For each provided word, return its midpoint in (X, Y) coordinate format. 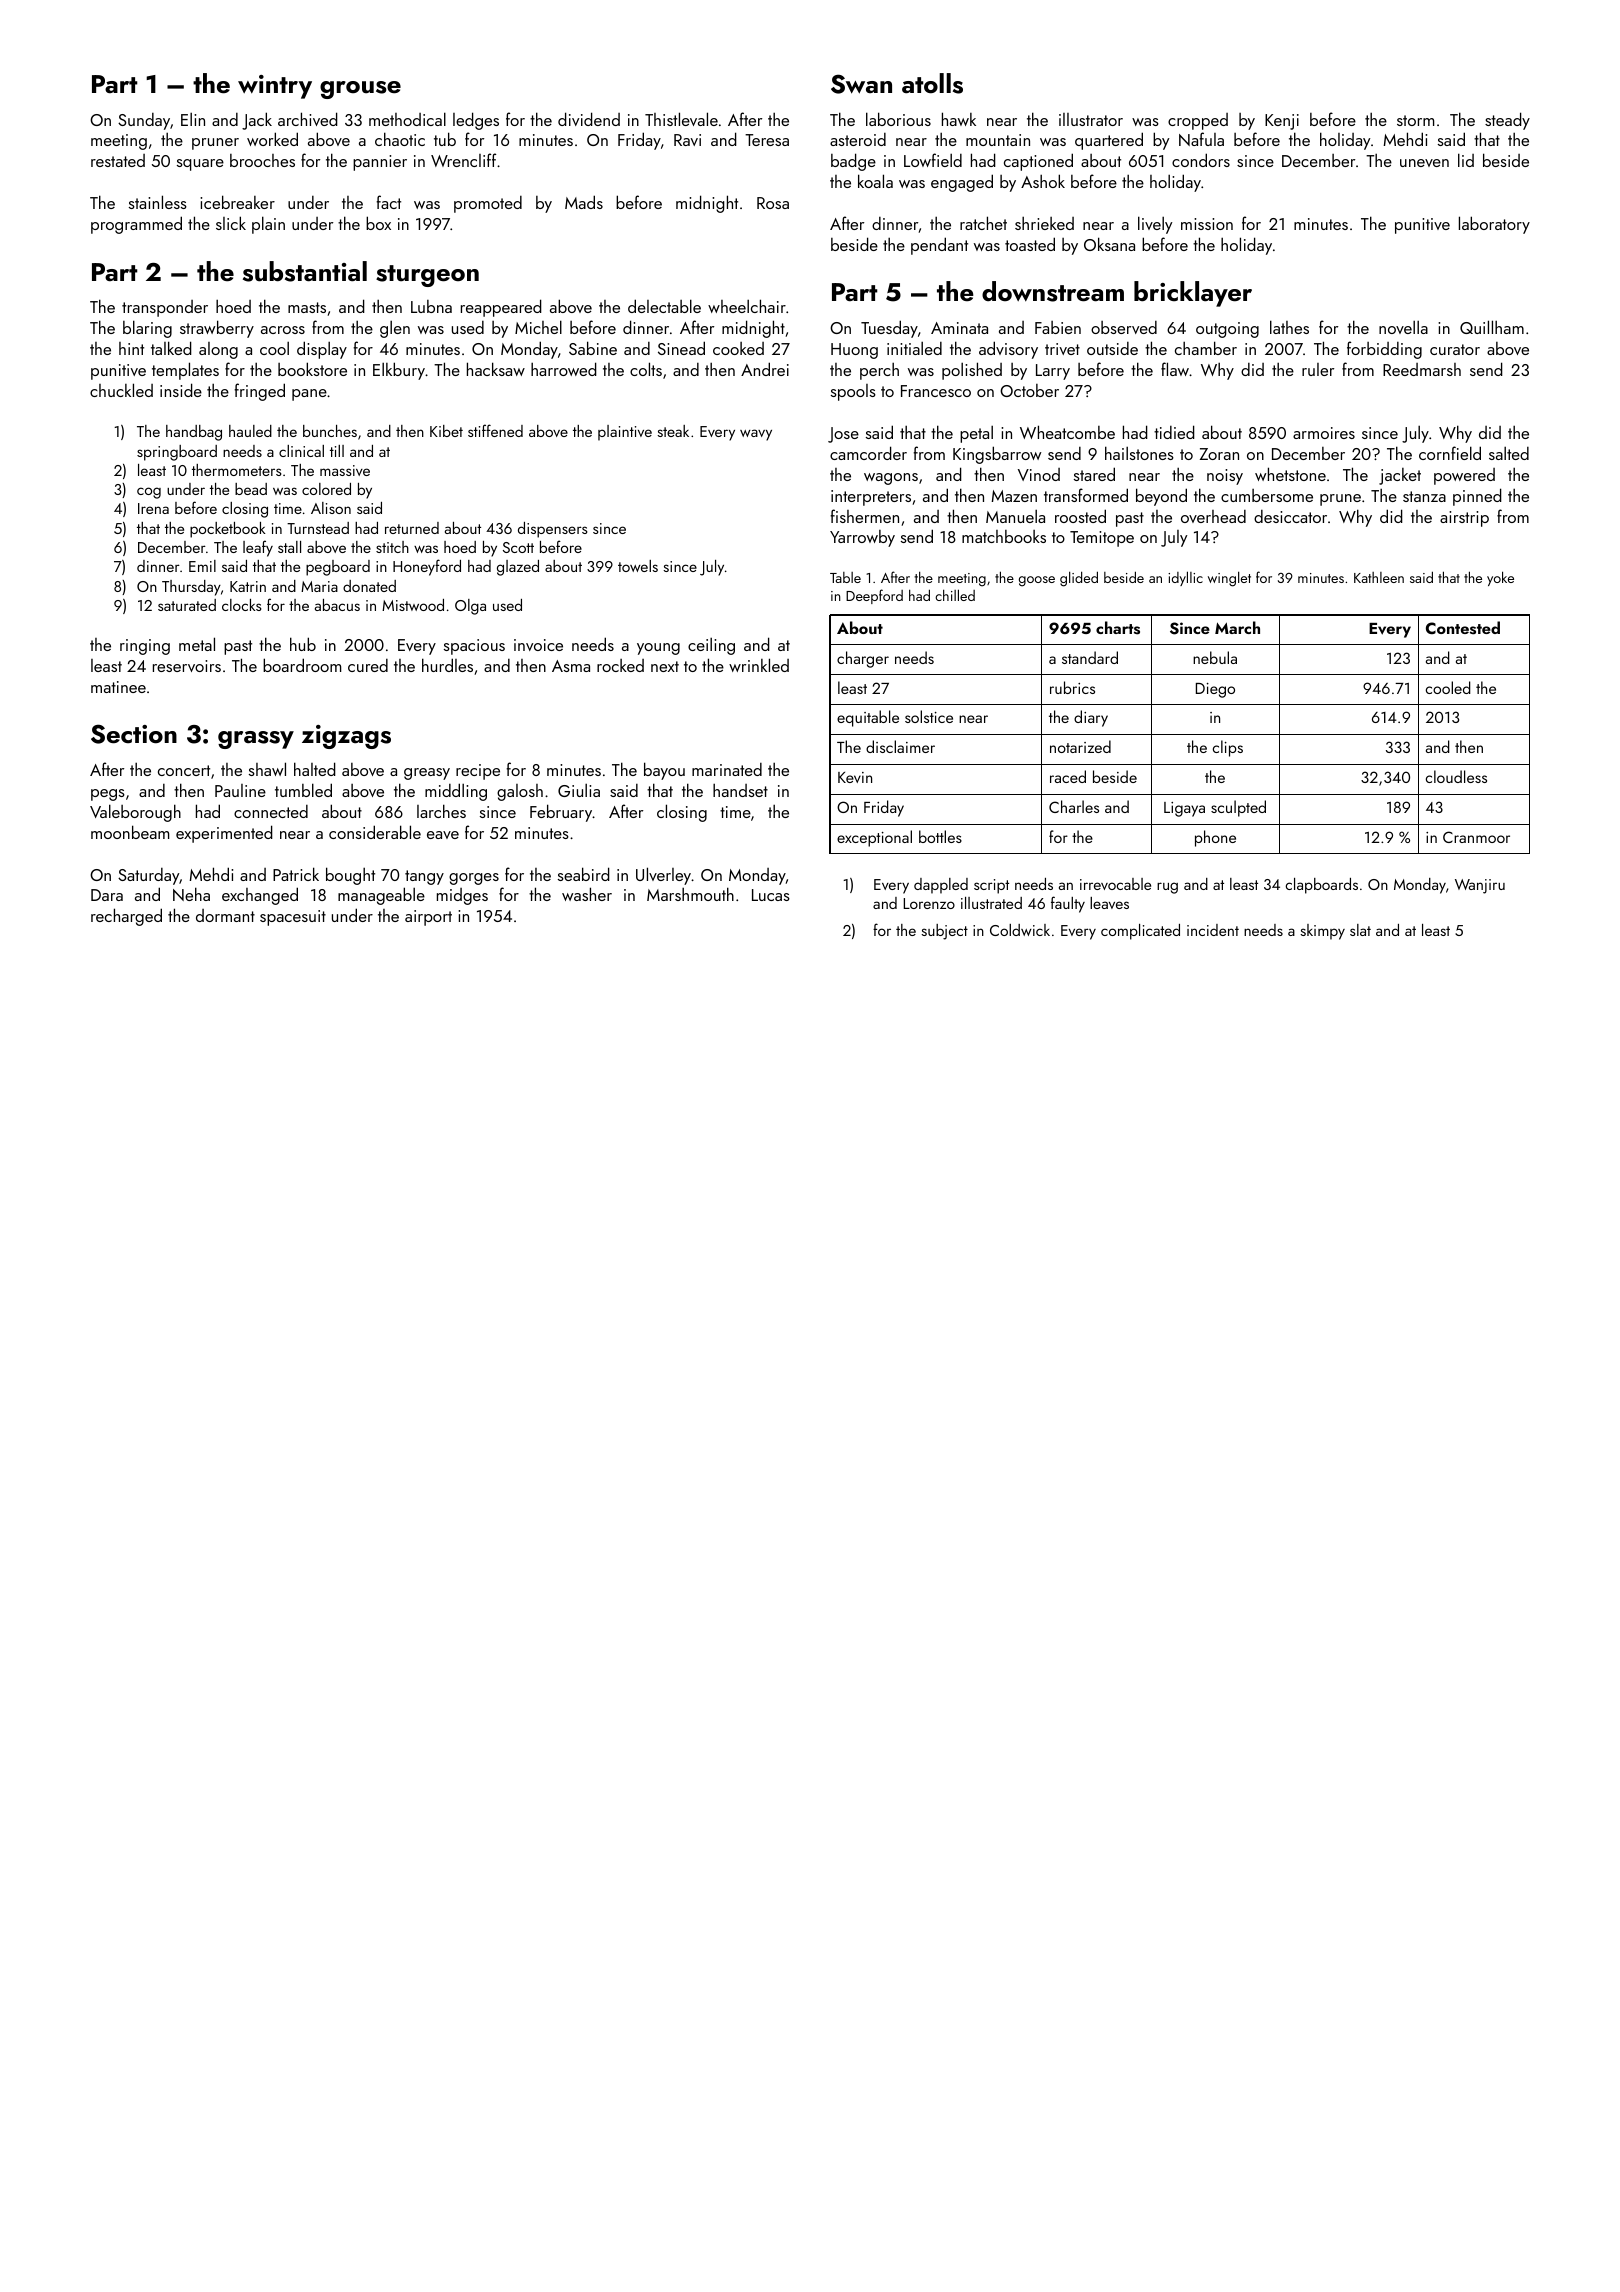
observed (1124, 327)
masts (307, 307)
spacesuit (293, 918)
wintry (275, 87)
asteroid (858, 139)
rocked (620, 665)
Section (134, 734)
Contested (1463, 628)
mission (1207, 224)
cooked (738, 348)
